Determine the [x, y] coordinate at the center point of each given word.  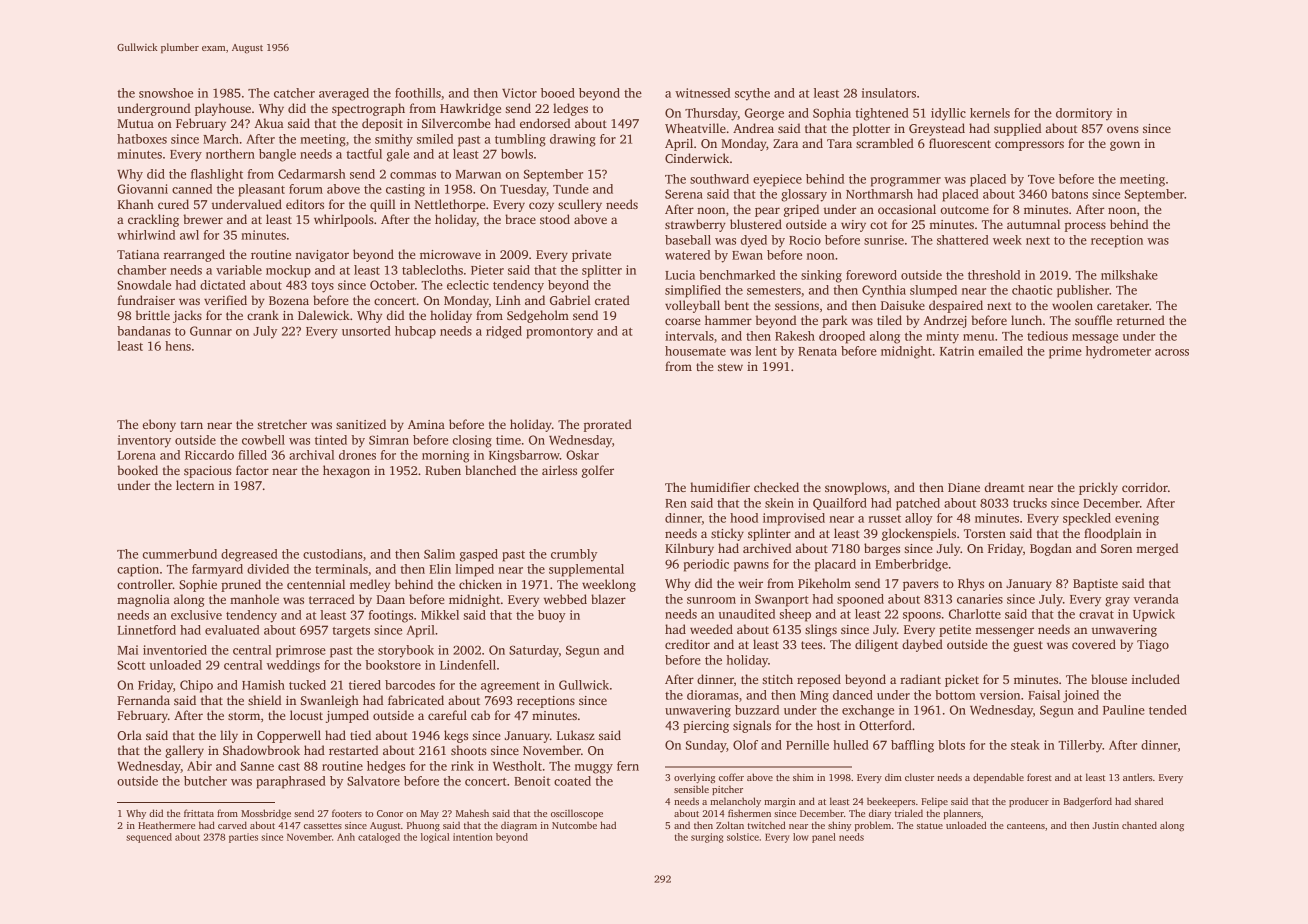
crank [263, 315]
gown [1125, 146]
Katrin [957, 351]
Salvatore [373, 781]
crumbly [574, 555]
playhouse [223, 109]
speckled [1087, 519]
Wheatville [695, 128]
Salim [439, 554]
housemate [695, 351]
